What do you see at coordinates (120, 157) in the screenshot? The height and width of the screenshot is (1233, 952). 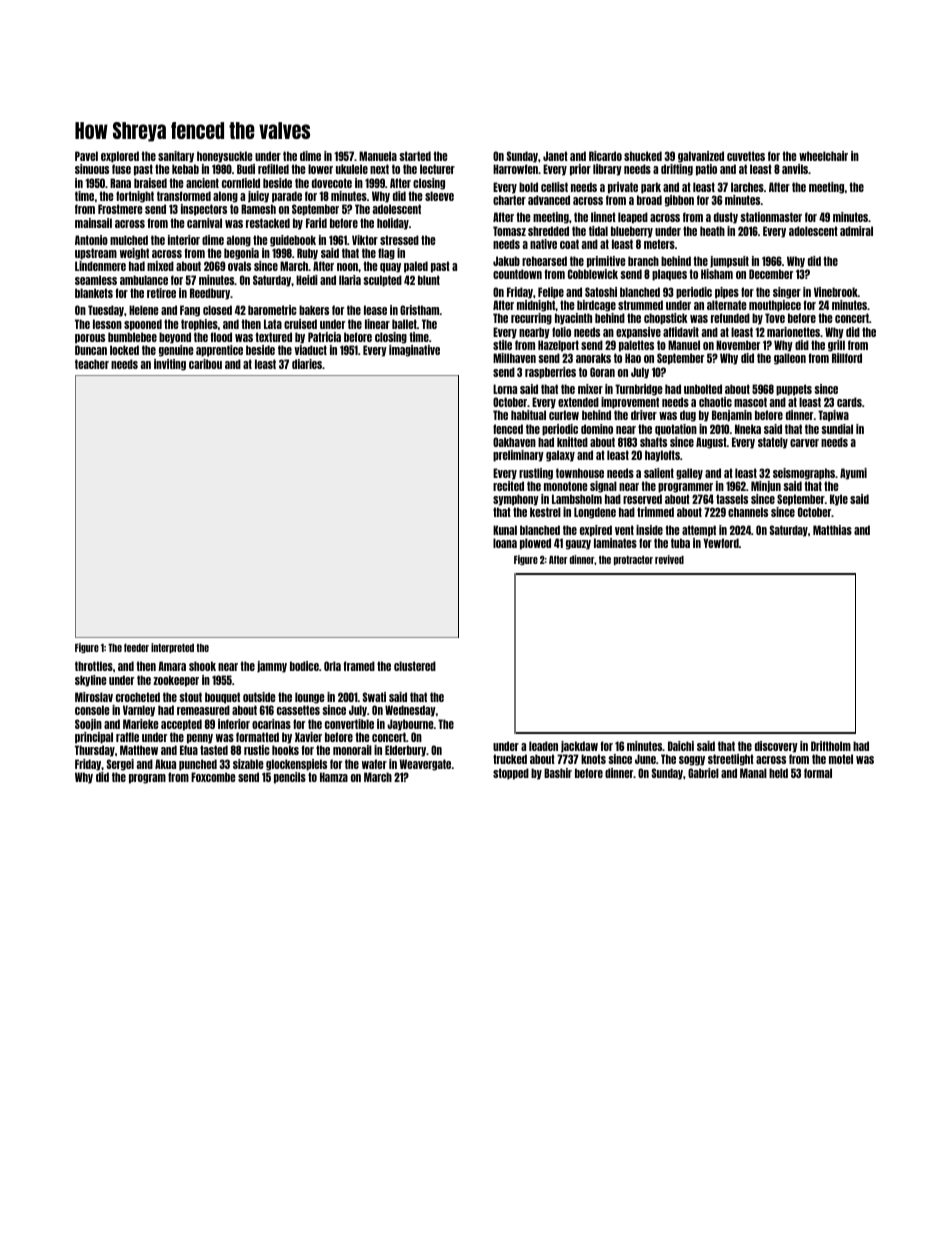 I see `explored` at bounding box center [120, 157].
